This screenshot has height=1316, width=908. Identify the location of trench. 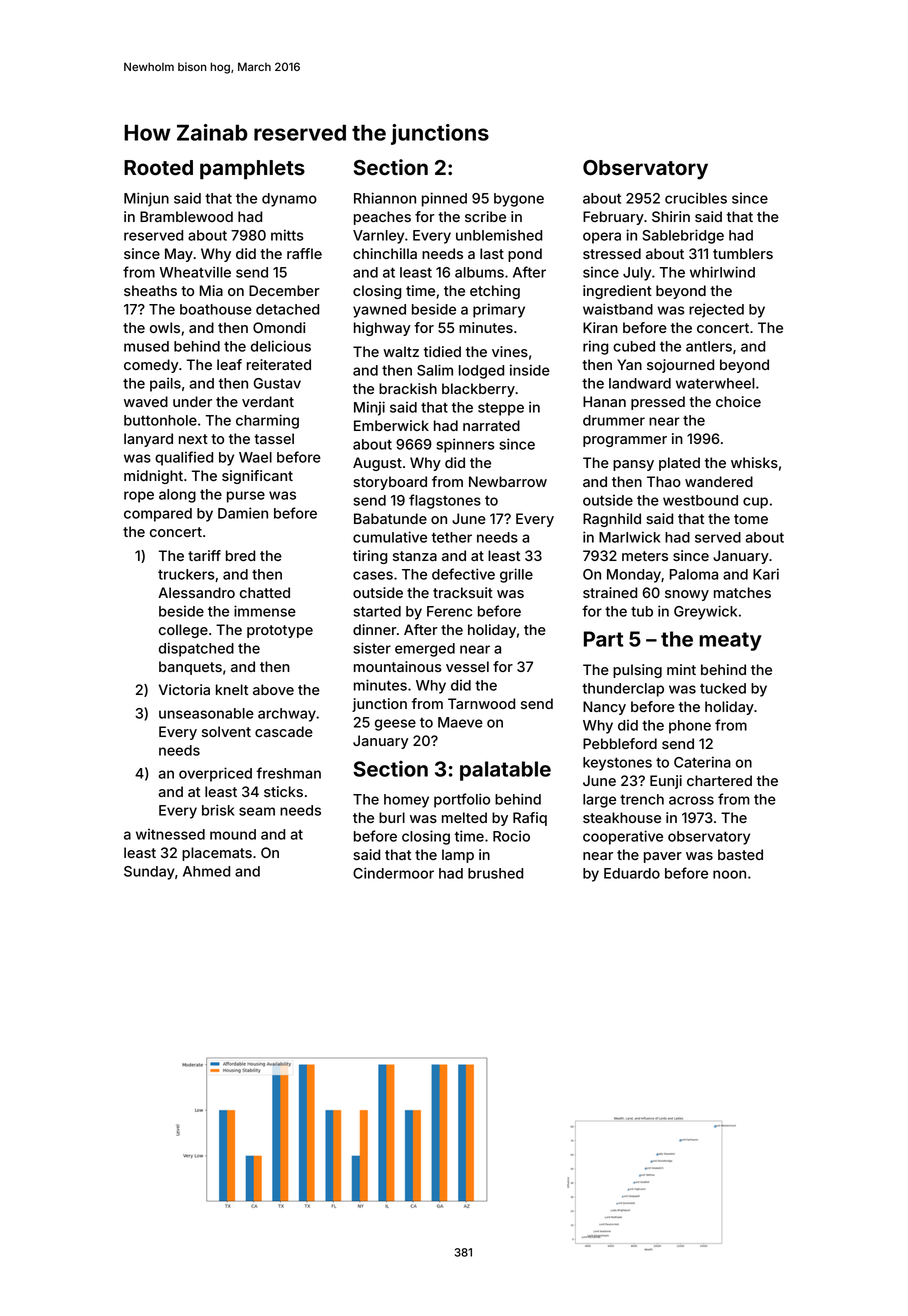
(642, 799).
